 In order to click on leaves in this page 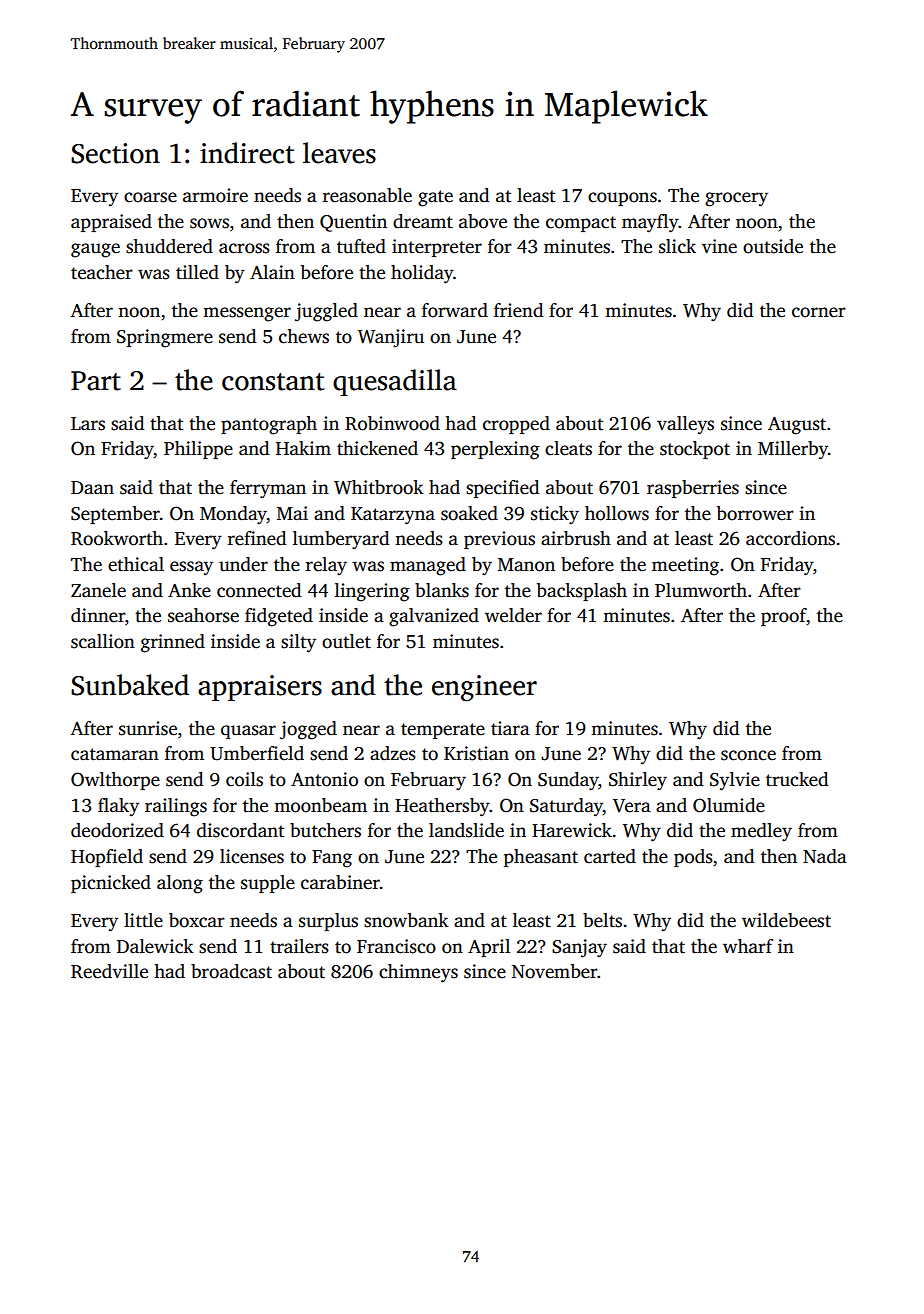, I will do `click(339, 153)`.
